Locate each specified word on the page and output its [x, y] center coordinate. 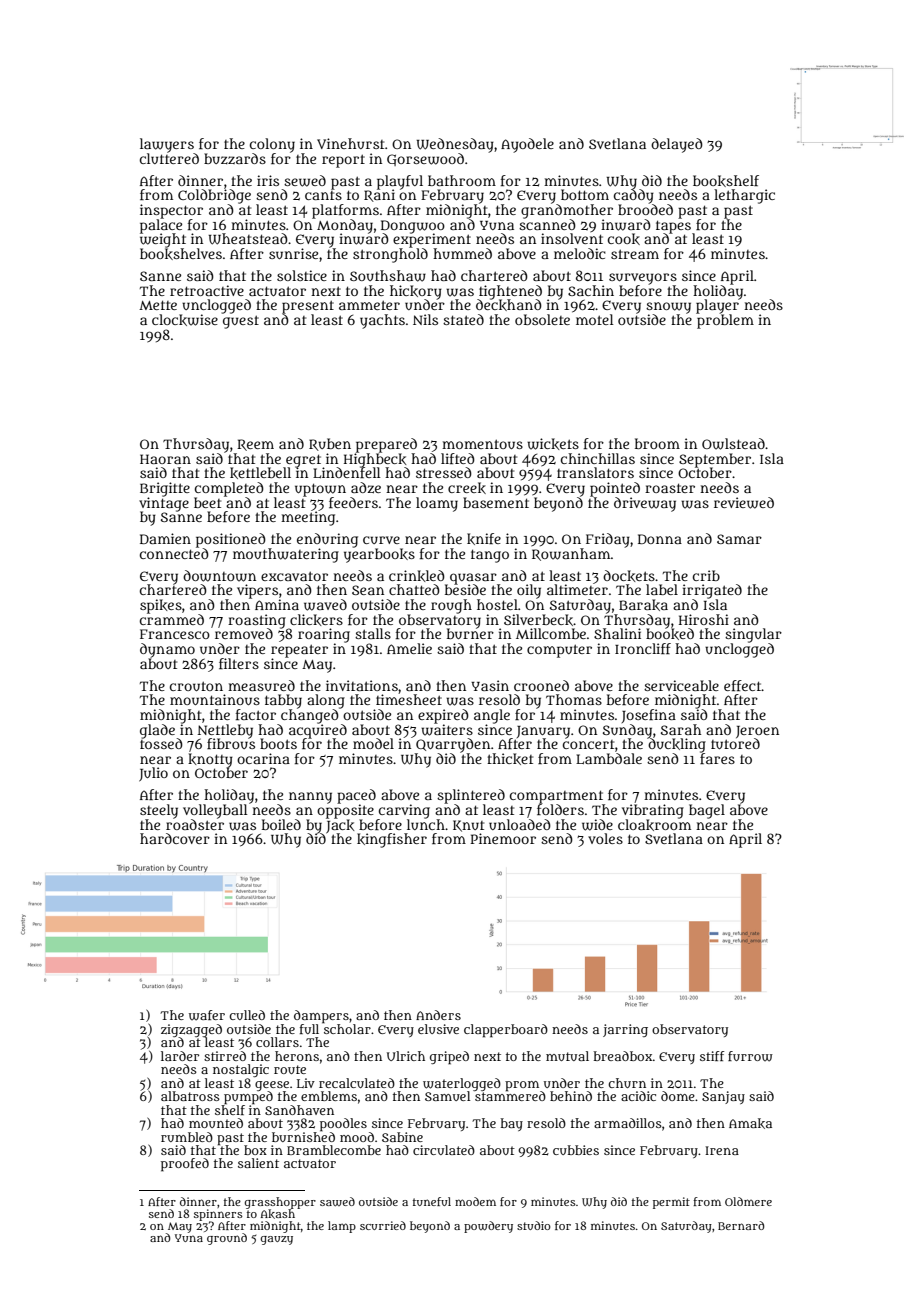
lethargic [744, 196]
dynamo [167, 650]
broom [657, 443]
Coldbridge [214, 196]
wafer [207, 1015]
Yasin [490, 685]
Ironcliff [643, 648]
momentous [482, 444]
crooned [541, 685]
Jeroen [757, 732]
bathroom [462, 180]
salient [258, 1163]
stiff [712, 1056]
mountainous [215, 699]
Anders [438, 1015]
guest [241, 322]
